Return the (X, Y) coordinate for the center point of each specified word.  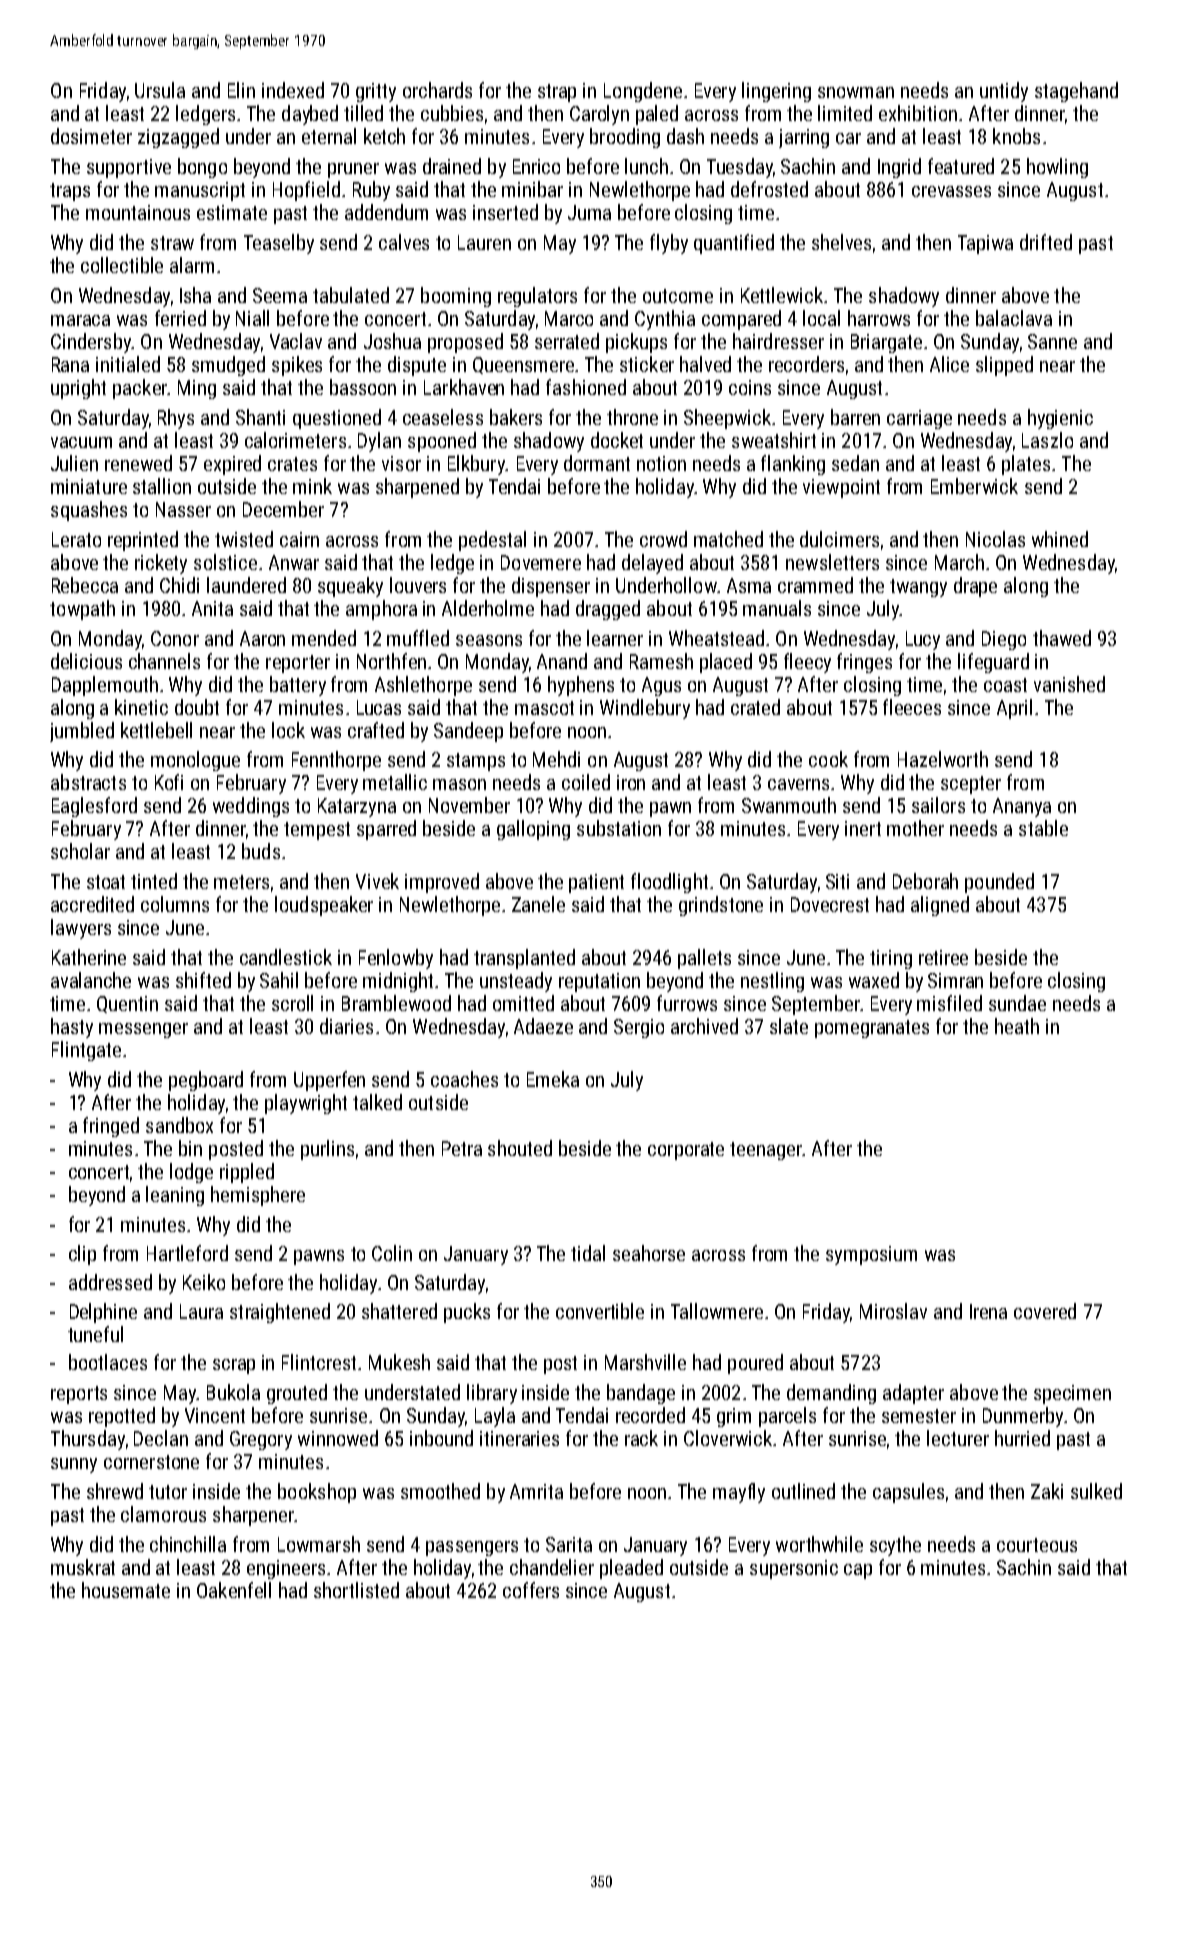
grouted (297, 1394)
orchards (437, 90)
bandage (641, 1394)
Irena (988, 1311)
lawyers (81, 929)
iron (631, 782)
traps (70, 192)
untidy (1004, 92)
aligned (940, 906)
